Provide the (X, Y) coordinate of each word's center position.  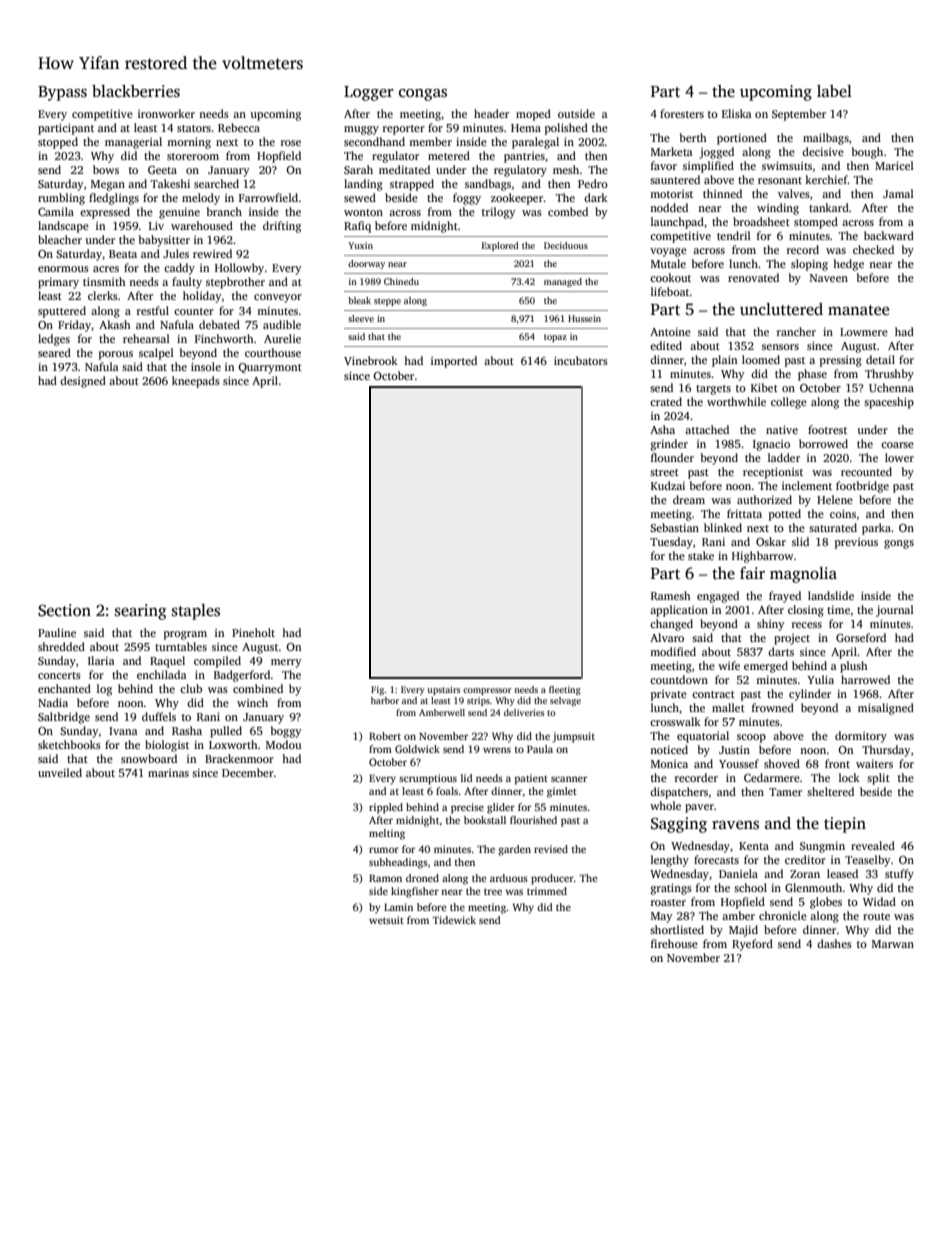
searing (141, 612)
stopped (58, 143)
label (834, 91)
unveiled (60, 772)
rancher (796, 331)
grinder (669, 445)
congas (423, 95)
